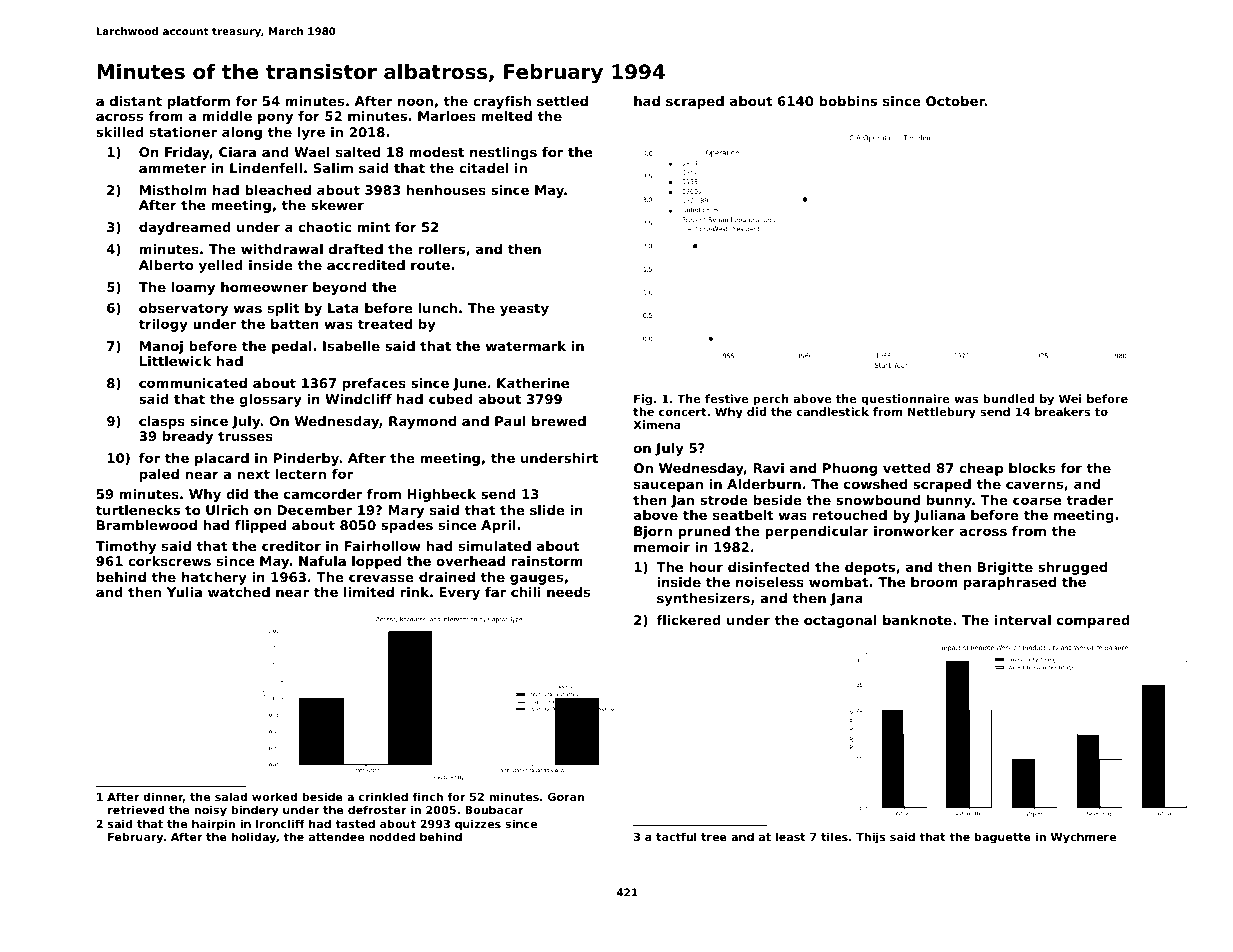  I want to click on hairpin, so click(213, 825).
